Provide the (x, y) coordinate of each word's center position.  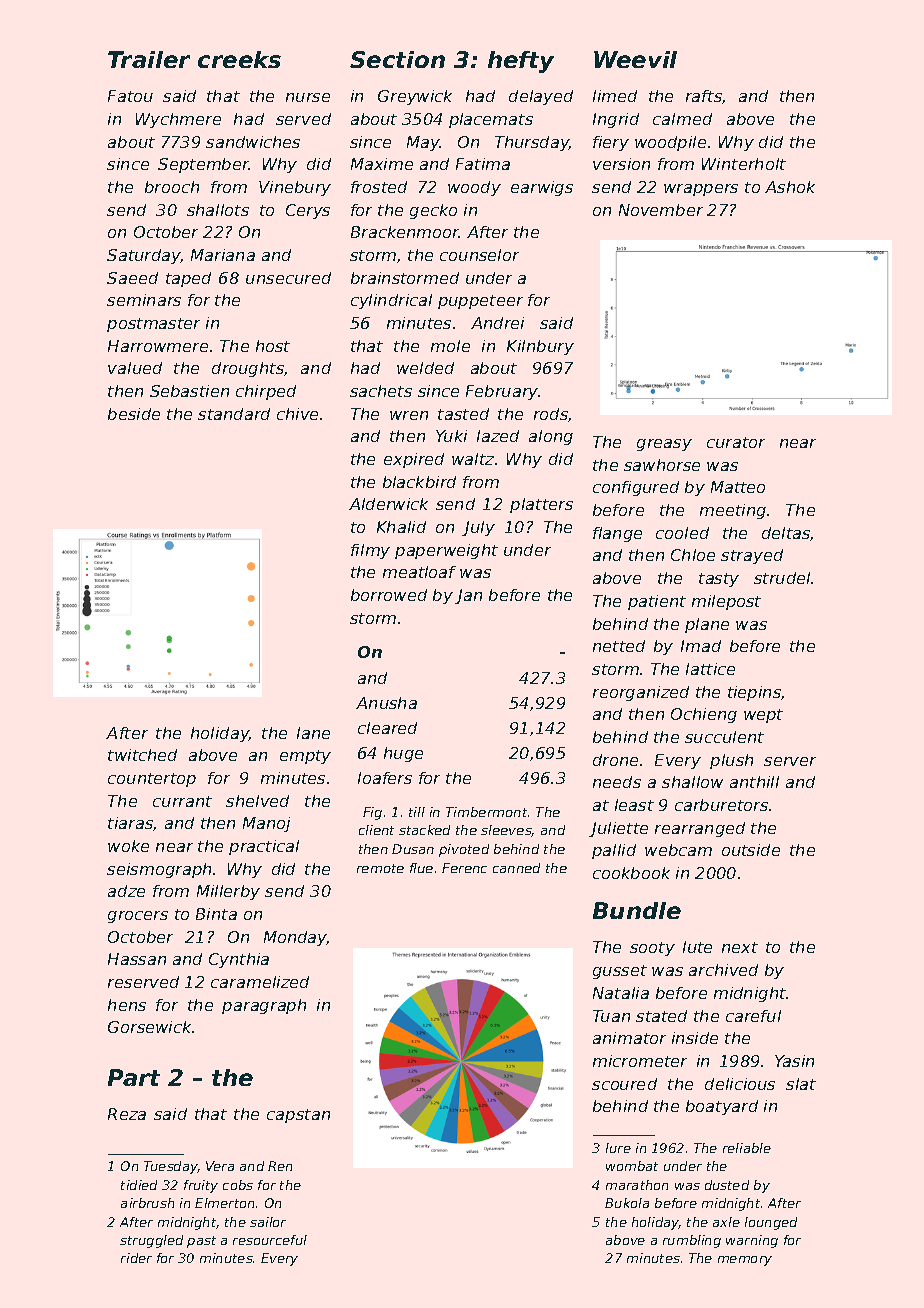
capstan (298, 1116)
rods (551, 414)
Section (397, 59)
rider (136, 1258)
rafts (704, 96)
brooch (172, 187)
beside (134, 414)
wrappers (701, 190)
